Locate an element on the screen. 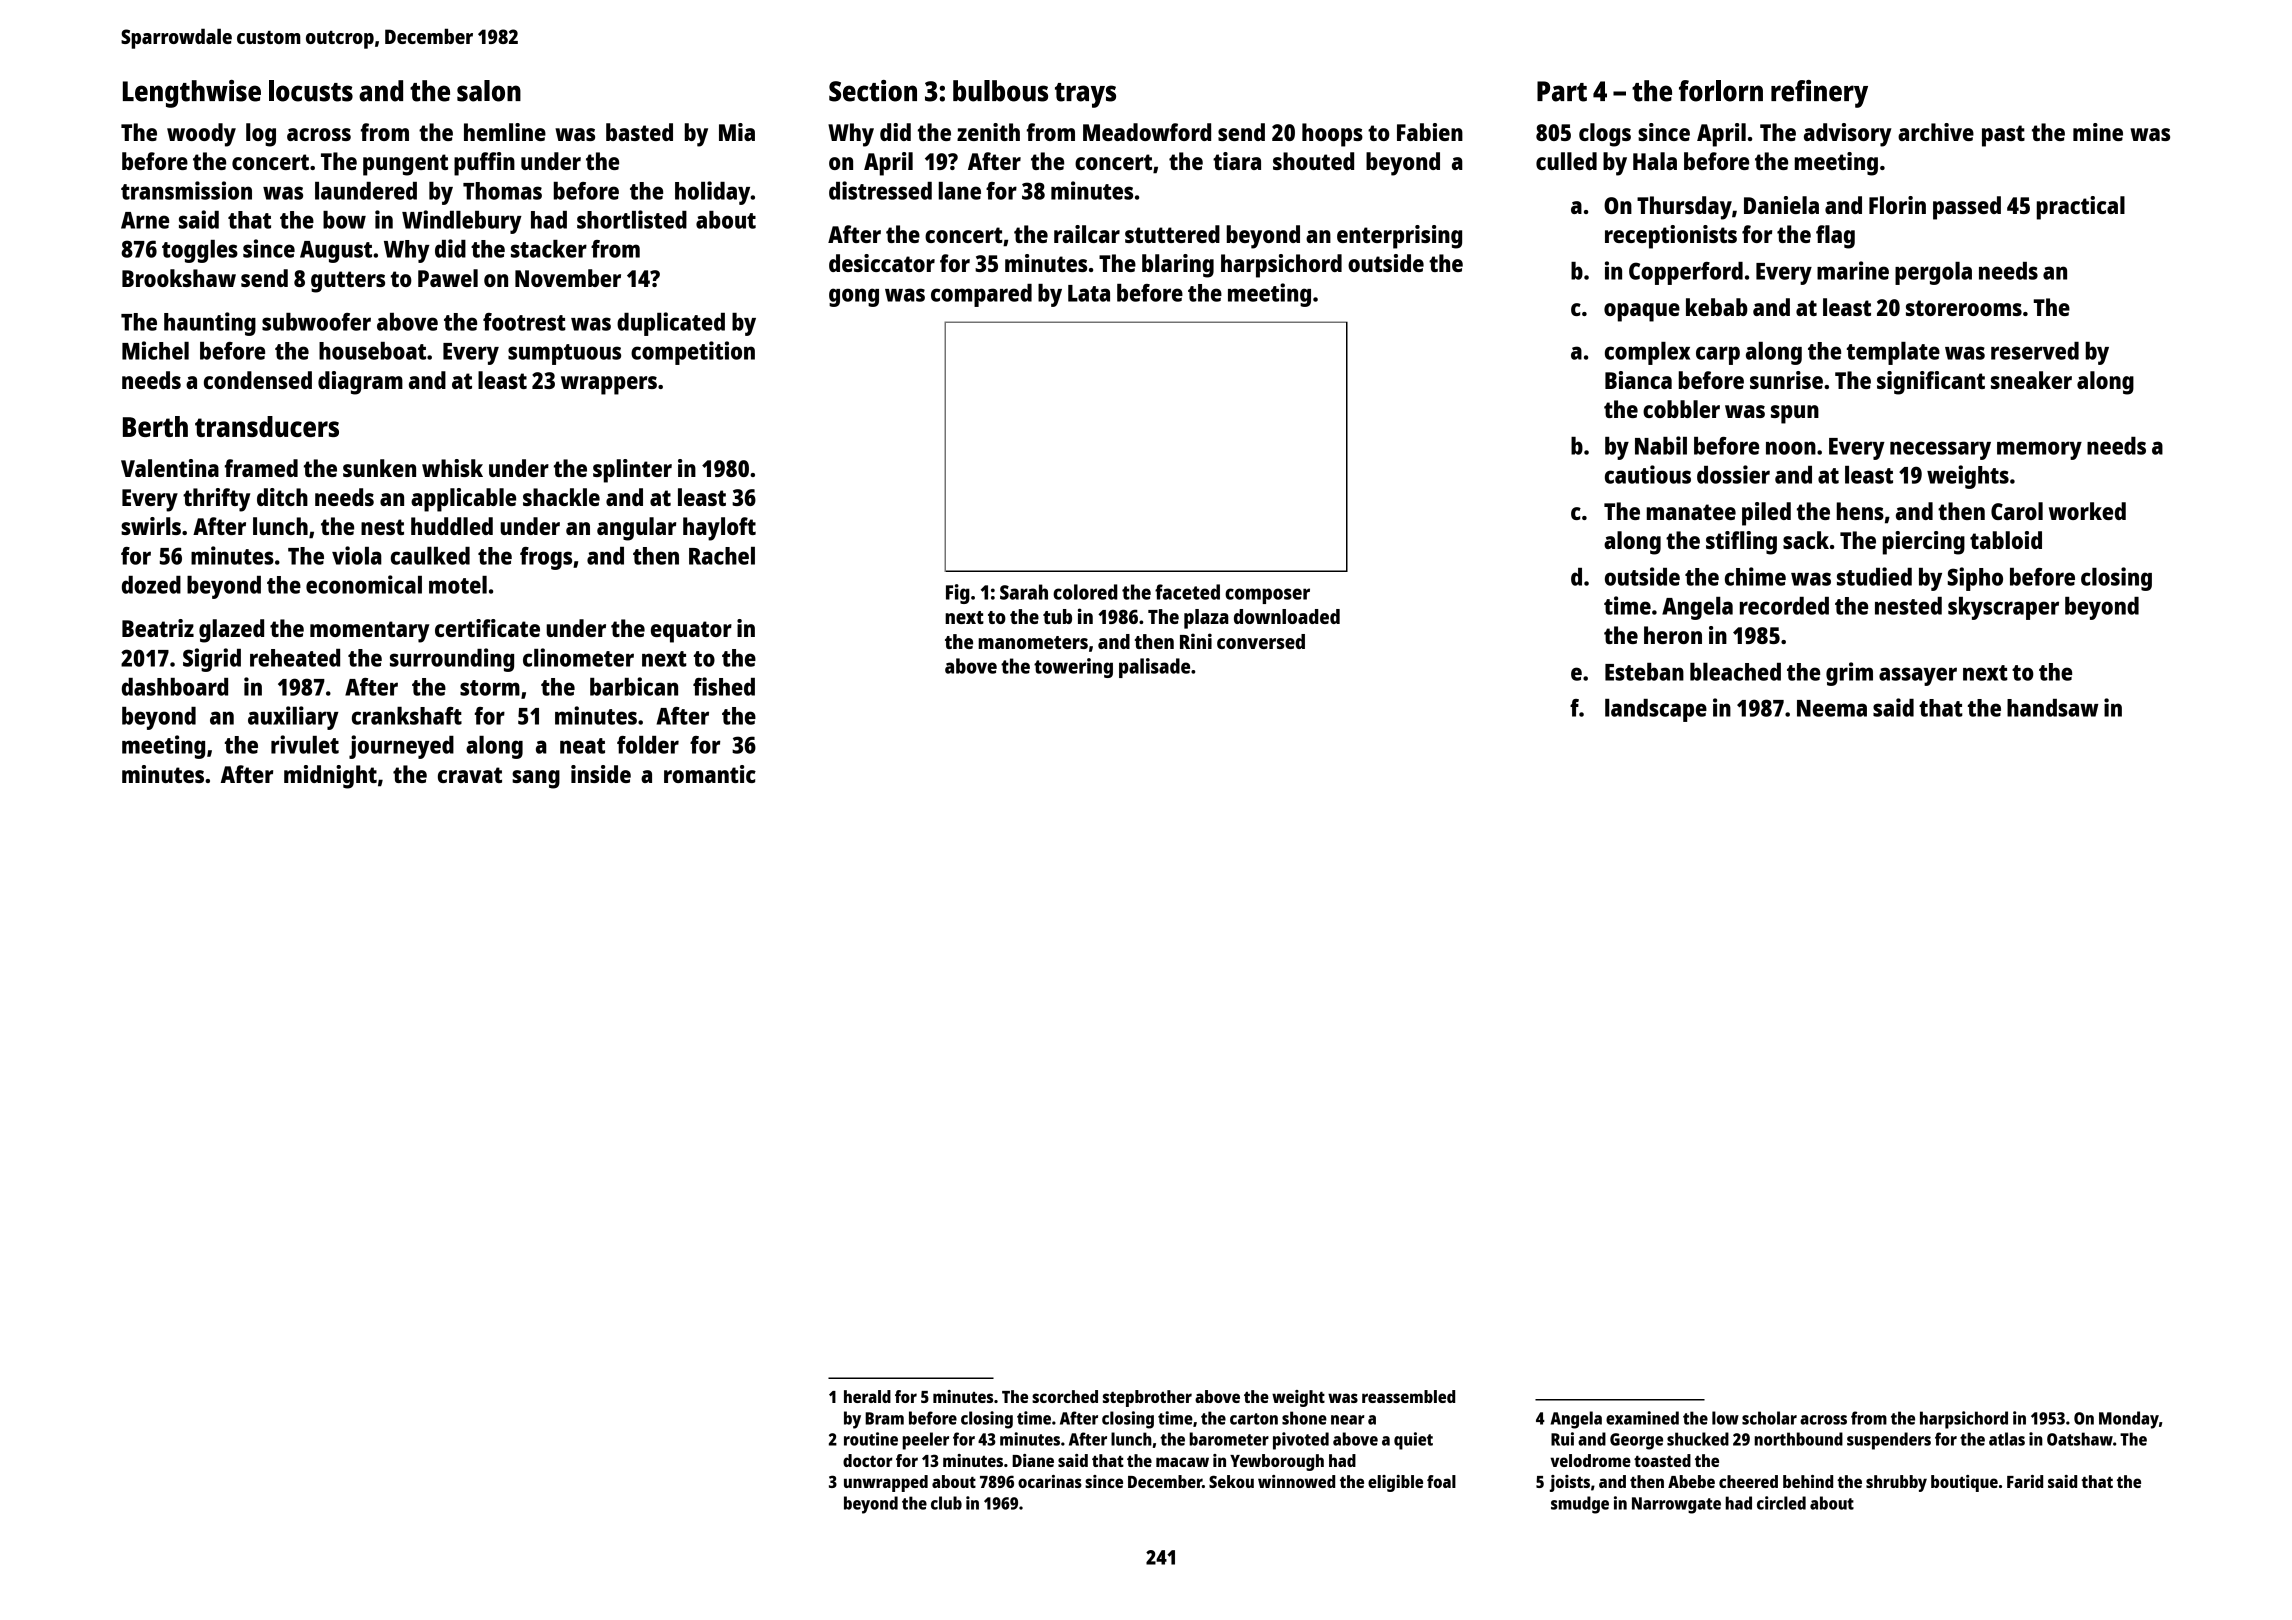 Image resolution: width=2292 pixels, height=1620 pixels. unwrapped is located at coordinates (886, 1483).
